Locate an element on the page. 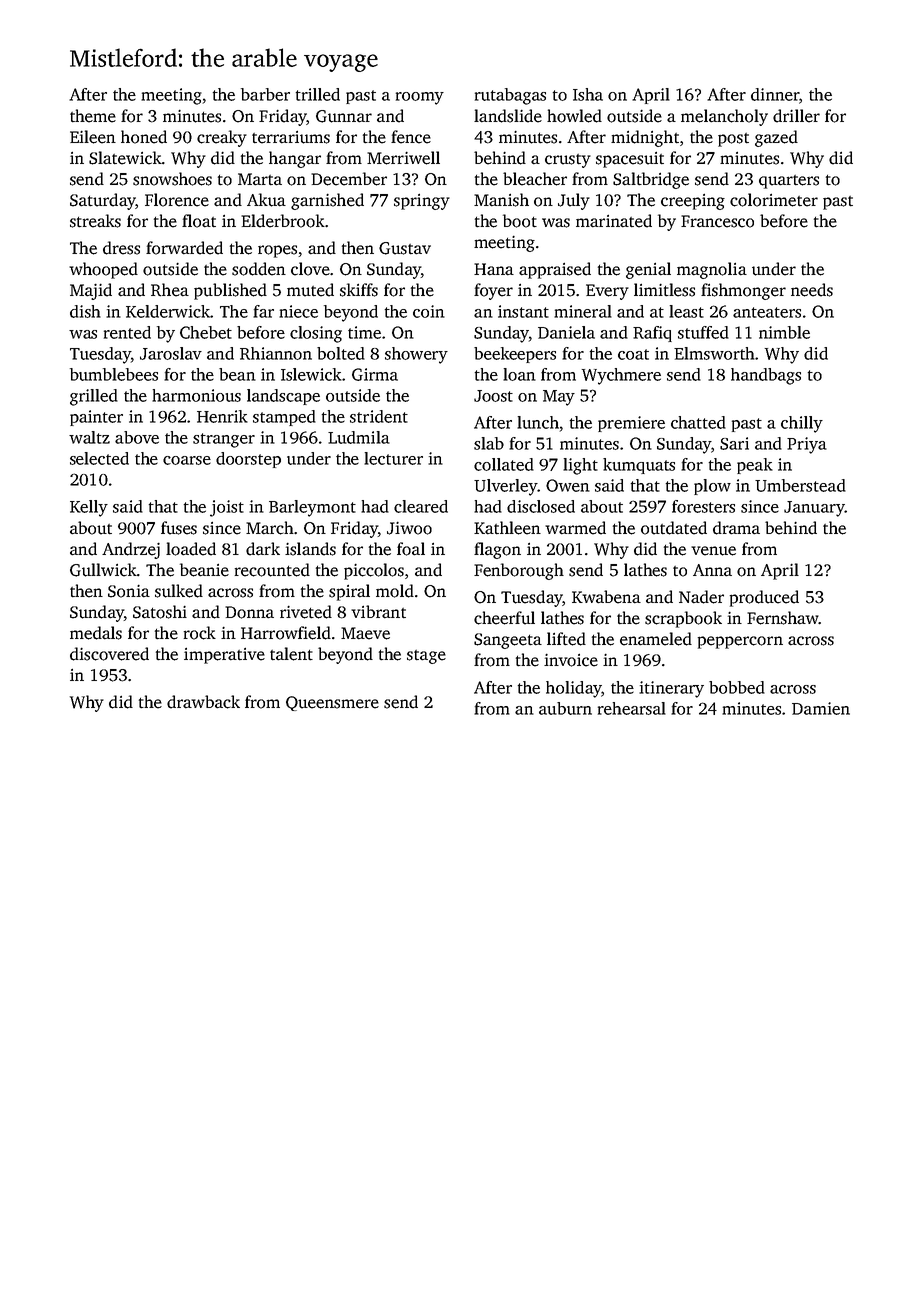 Image resolution: width=924 pixels, height=1308 pixels. rutabagas is located at coordinates (510, 96).
